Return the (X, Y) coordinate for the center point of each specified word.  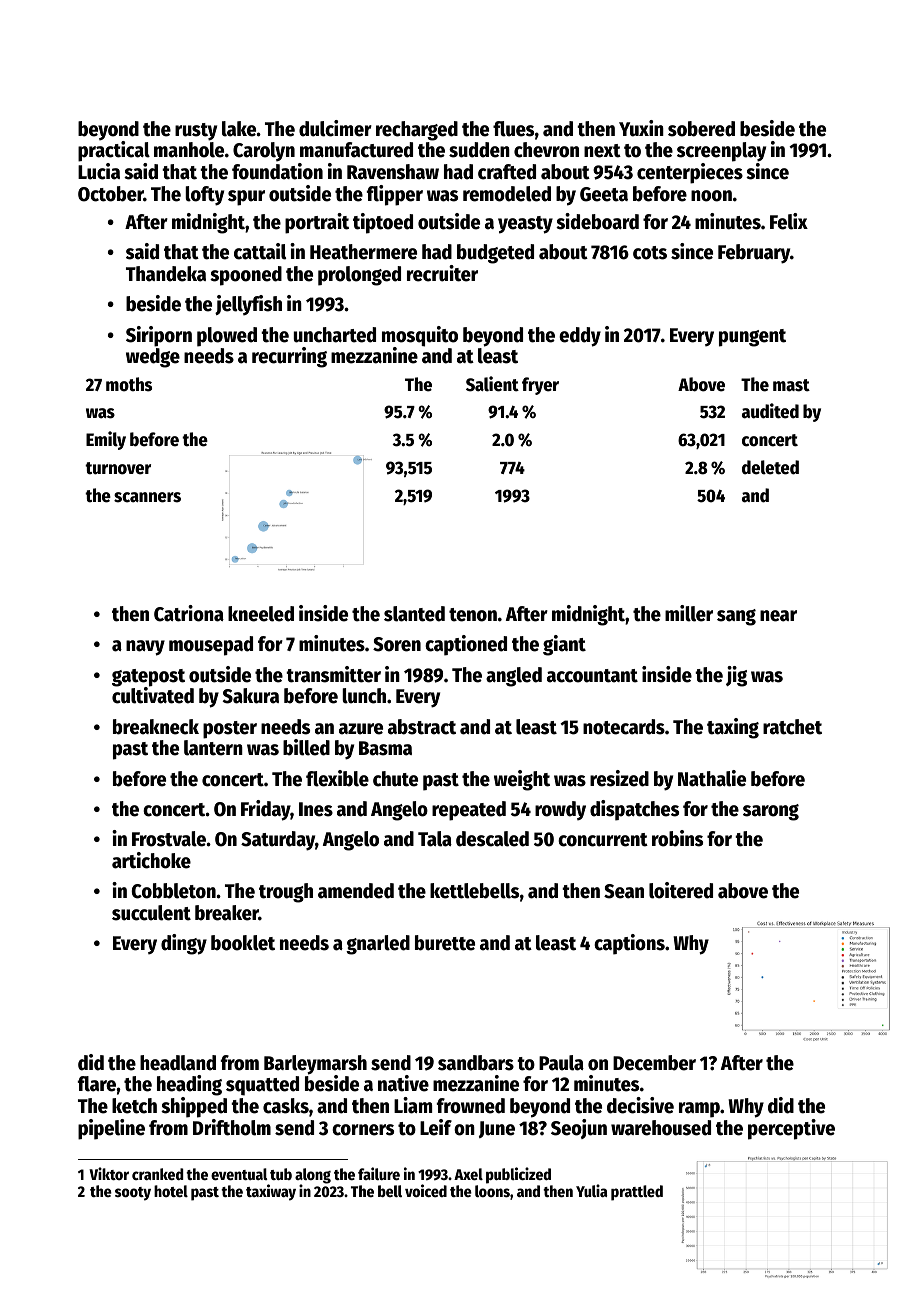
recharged (417, 131)
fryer (540, 386)
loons (492, 1191)
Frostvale (169, 839)
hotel (171, 1191)
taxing (733, 728)
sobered (701, 129)
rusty (196, 132)
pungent (752, 338)
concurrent (603, 840)
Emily (106, 440)
